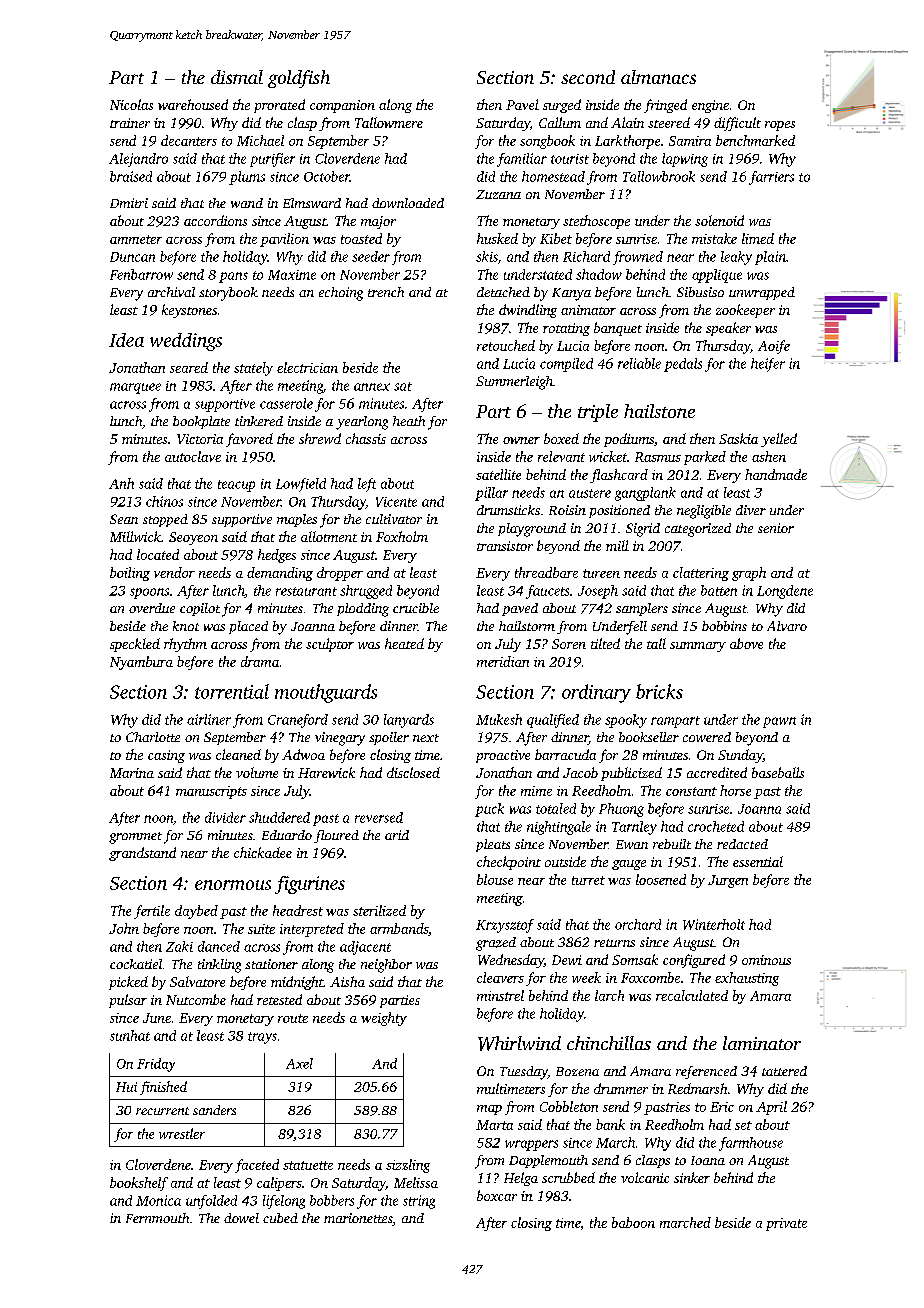 This screenshot has width=924, height=1308. I want to click on Nutcombe, so click(196, 999).
